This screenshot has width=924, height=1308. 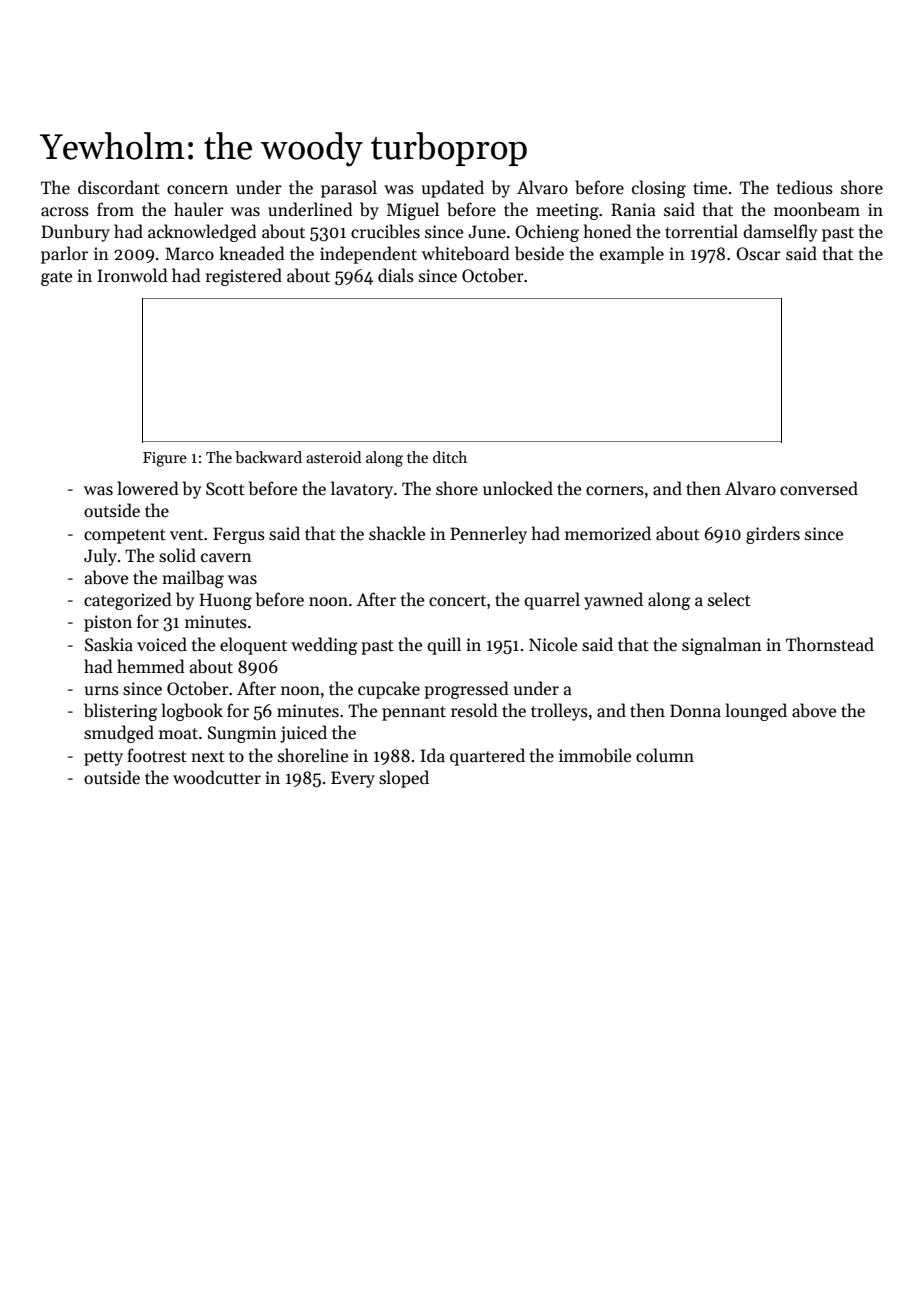 What do you see at coordinates (324, 646) in the screenshot?
I see `wedding` at bounding box center [324, 646].
